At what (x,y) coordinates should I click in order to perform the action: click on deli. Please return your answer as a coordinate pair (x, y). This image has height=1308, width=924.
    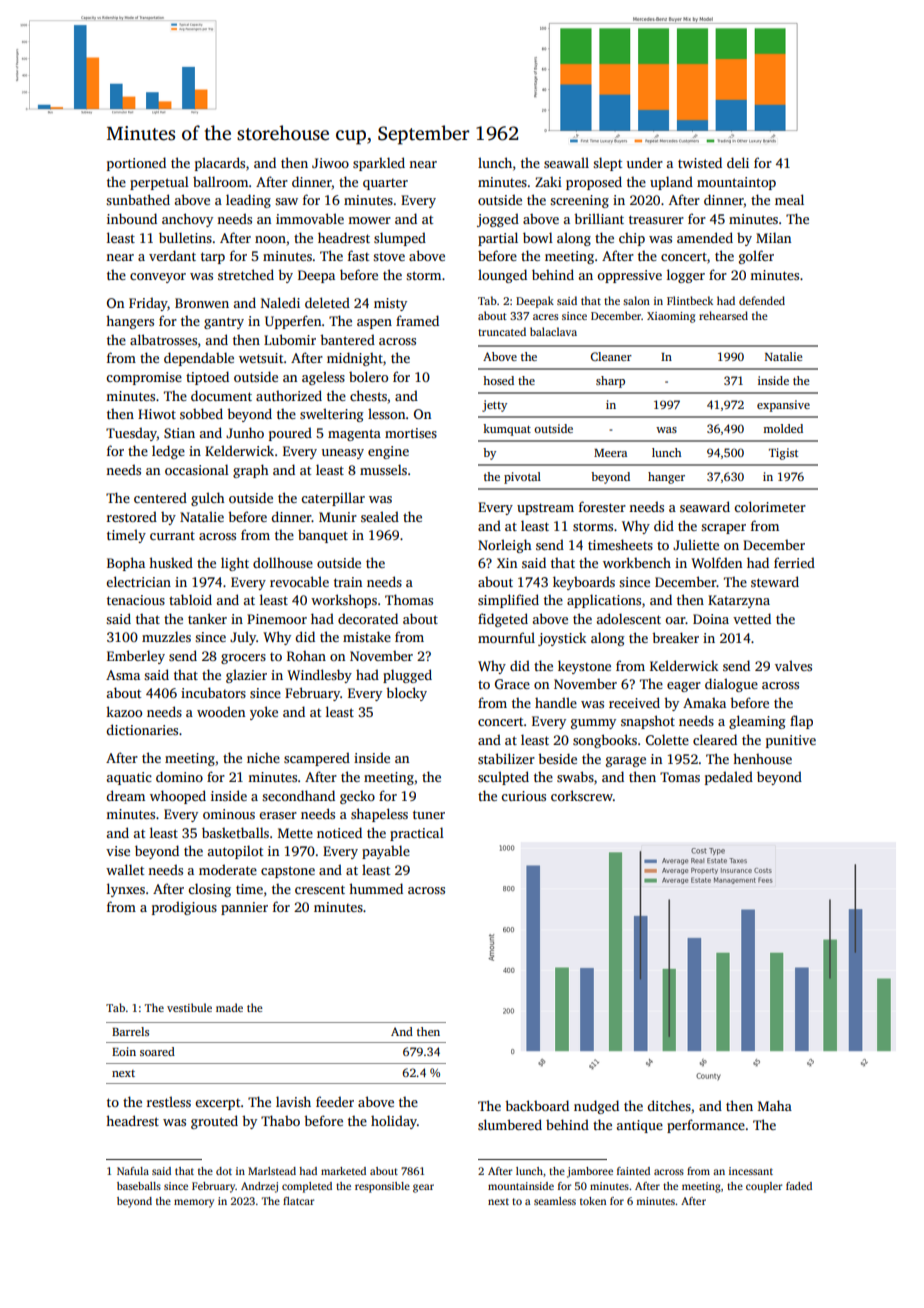
    Looking at the image, I should click on (738, 162).
